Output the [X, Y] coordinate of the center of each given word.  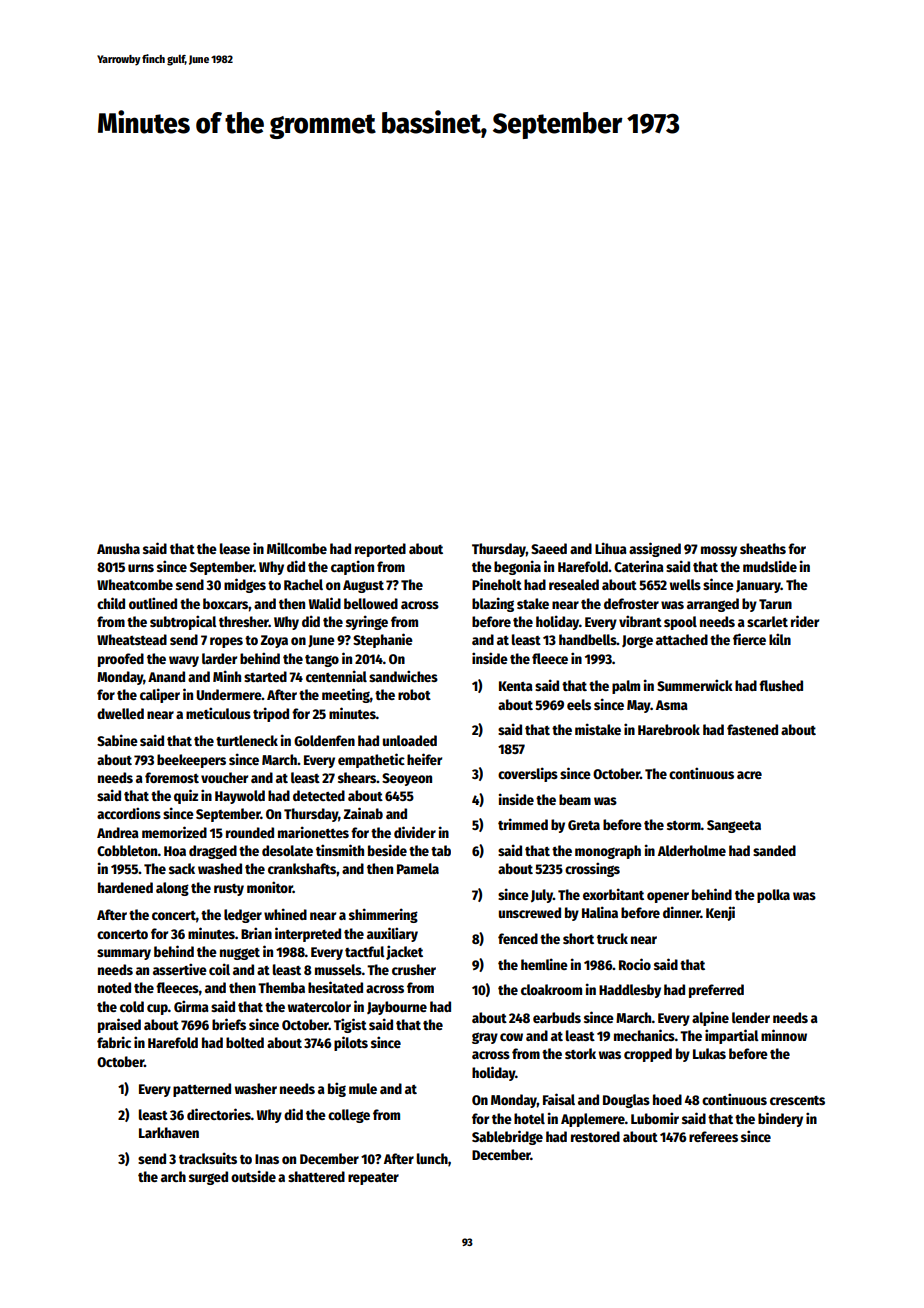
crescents [797, 1100]
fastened [752, 729]
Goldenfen [324, 740]
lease [235, 548]
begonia [517, 567]
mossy [719, 551]
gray [485, 1038]
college [349, 1116]
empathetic [371, 760]
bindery [780, 1119]
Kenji [720, 913]
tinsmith [340, 850]
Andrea [118, 832]
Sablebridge [507, 1137]
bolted [245, 1042]
